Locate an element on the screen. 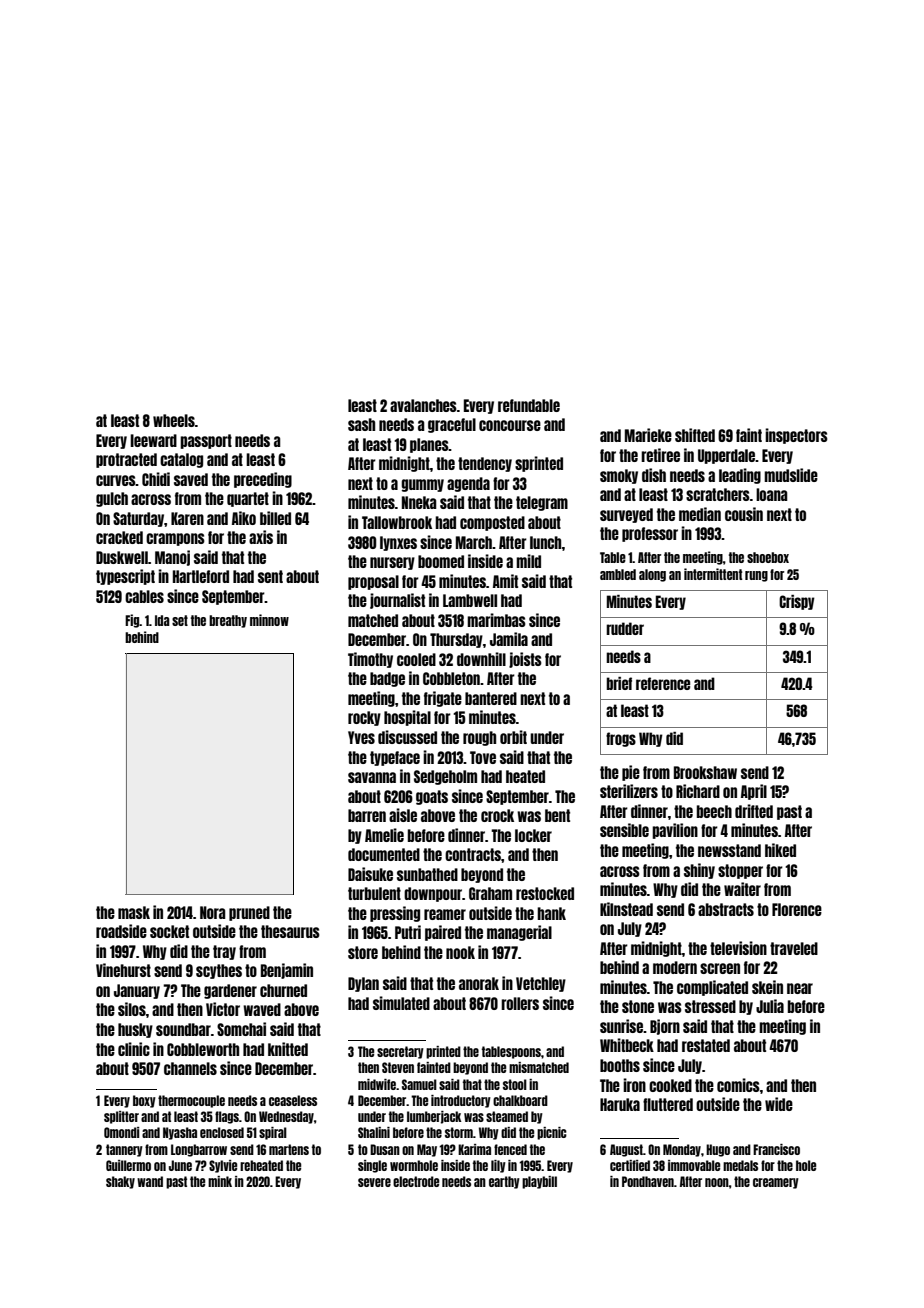 This screenshot has width=924, height=1308. contracts is located at coordinates (473, 854).
